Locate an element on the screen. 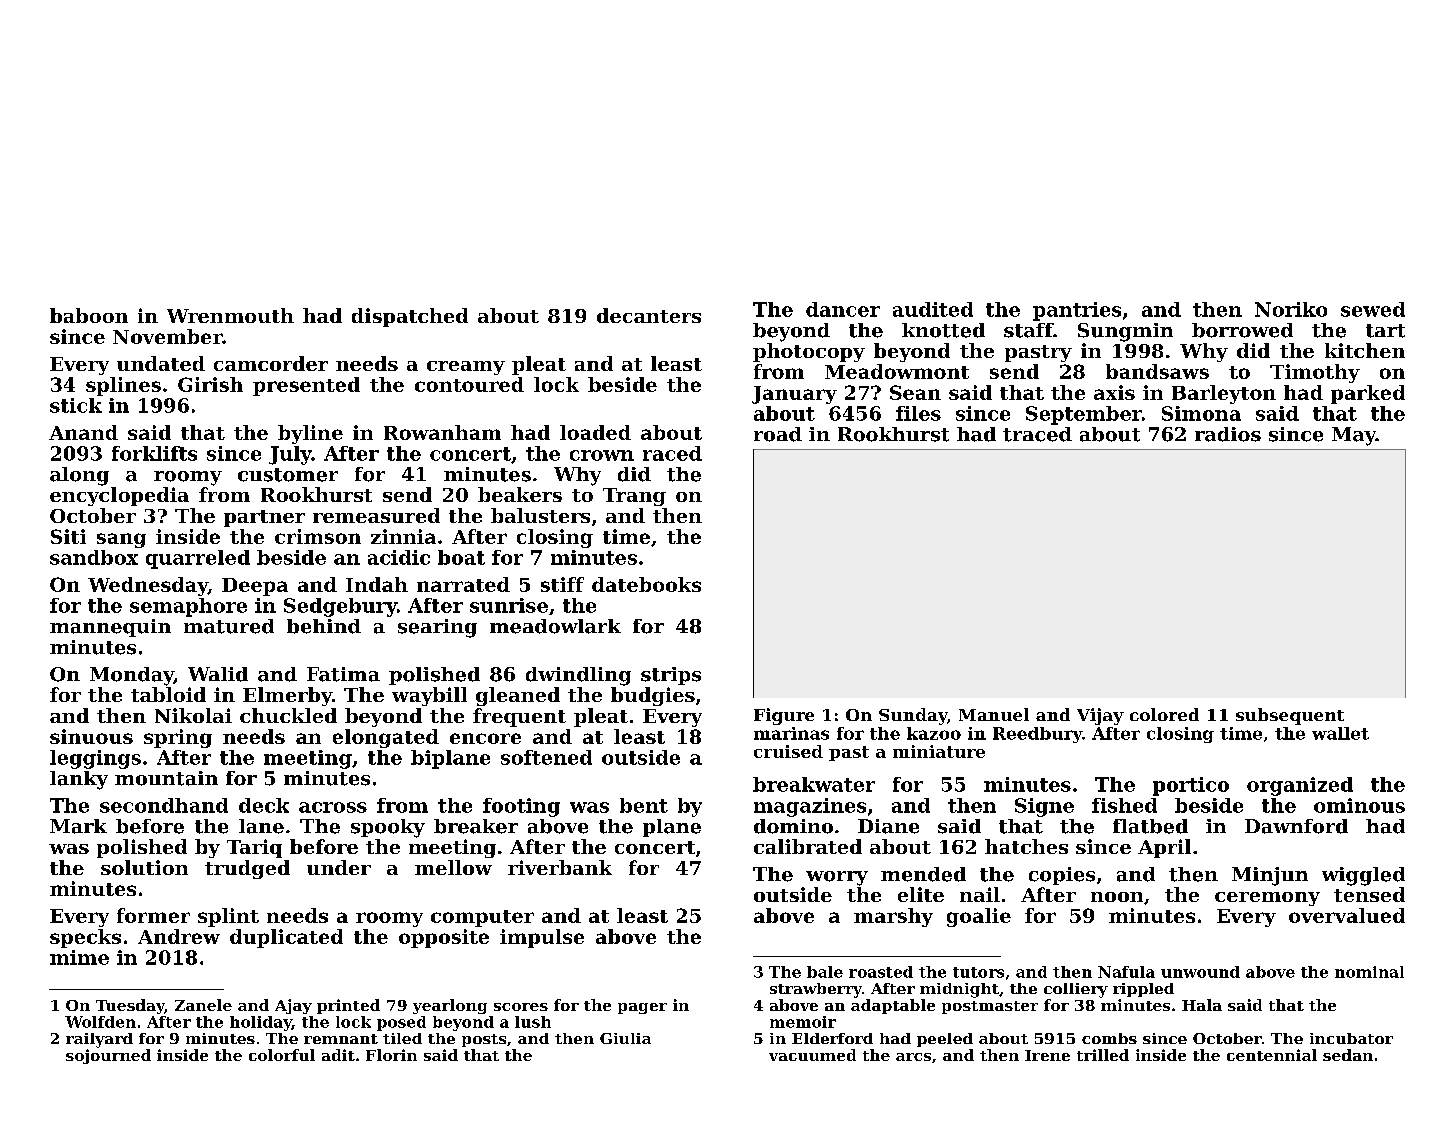 This screenshot has width=1455, height=1124. sewed is located at coordinates (1373, 309).
